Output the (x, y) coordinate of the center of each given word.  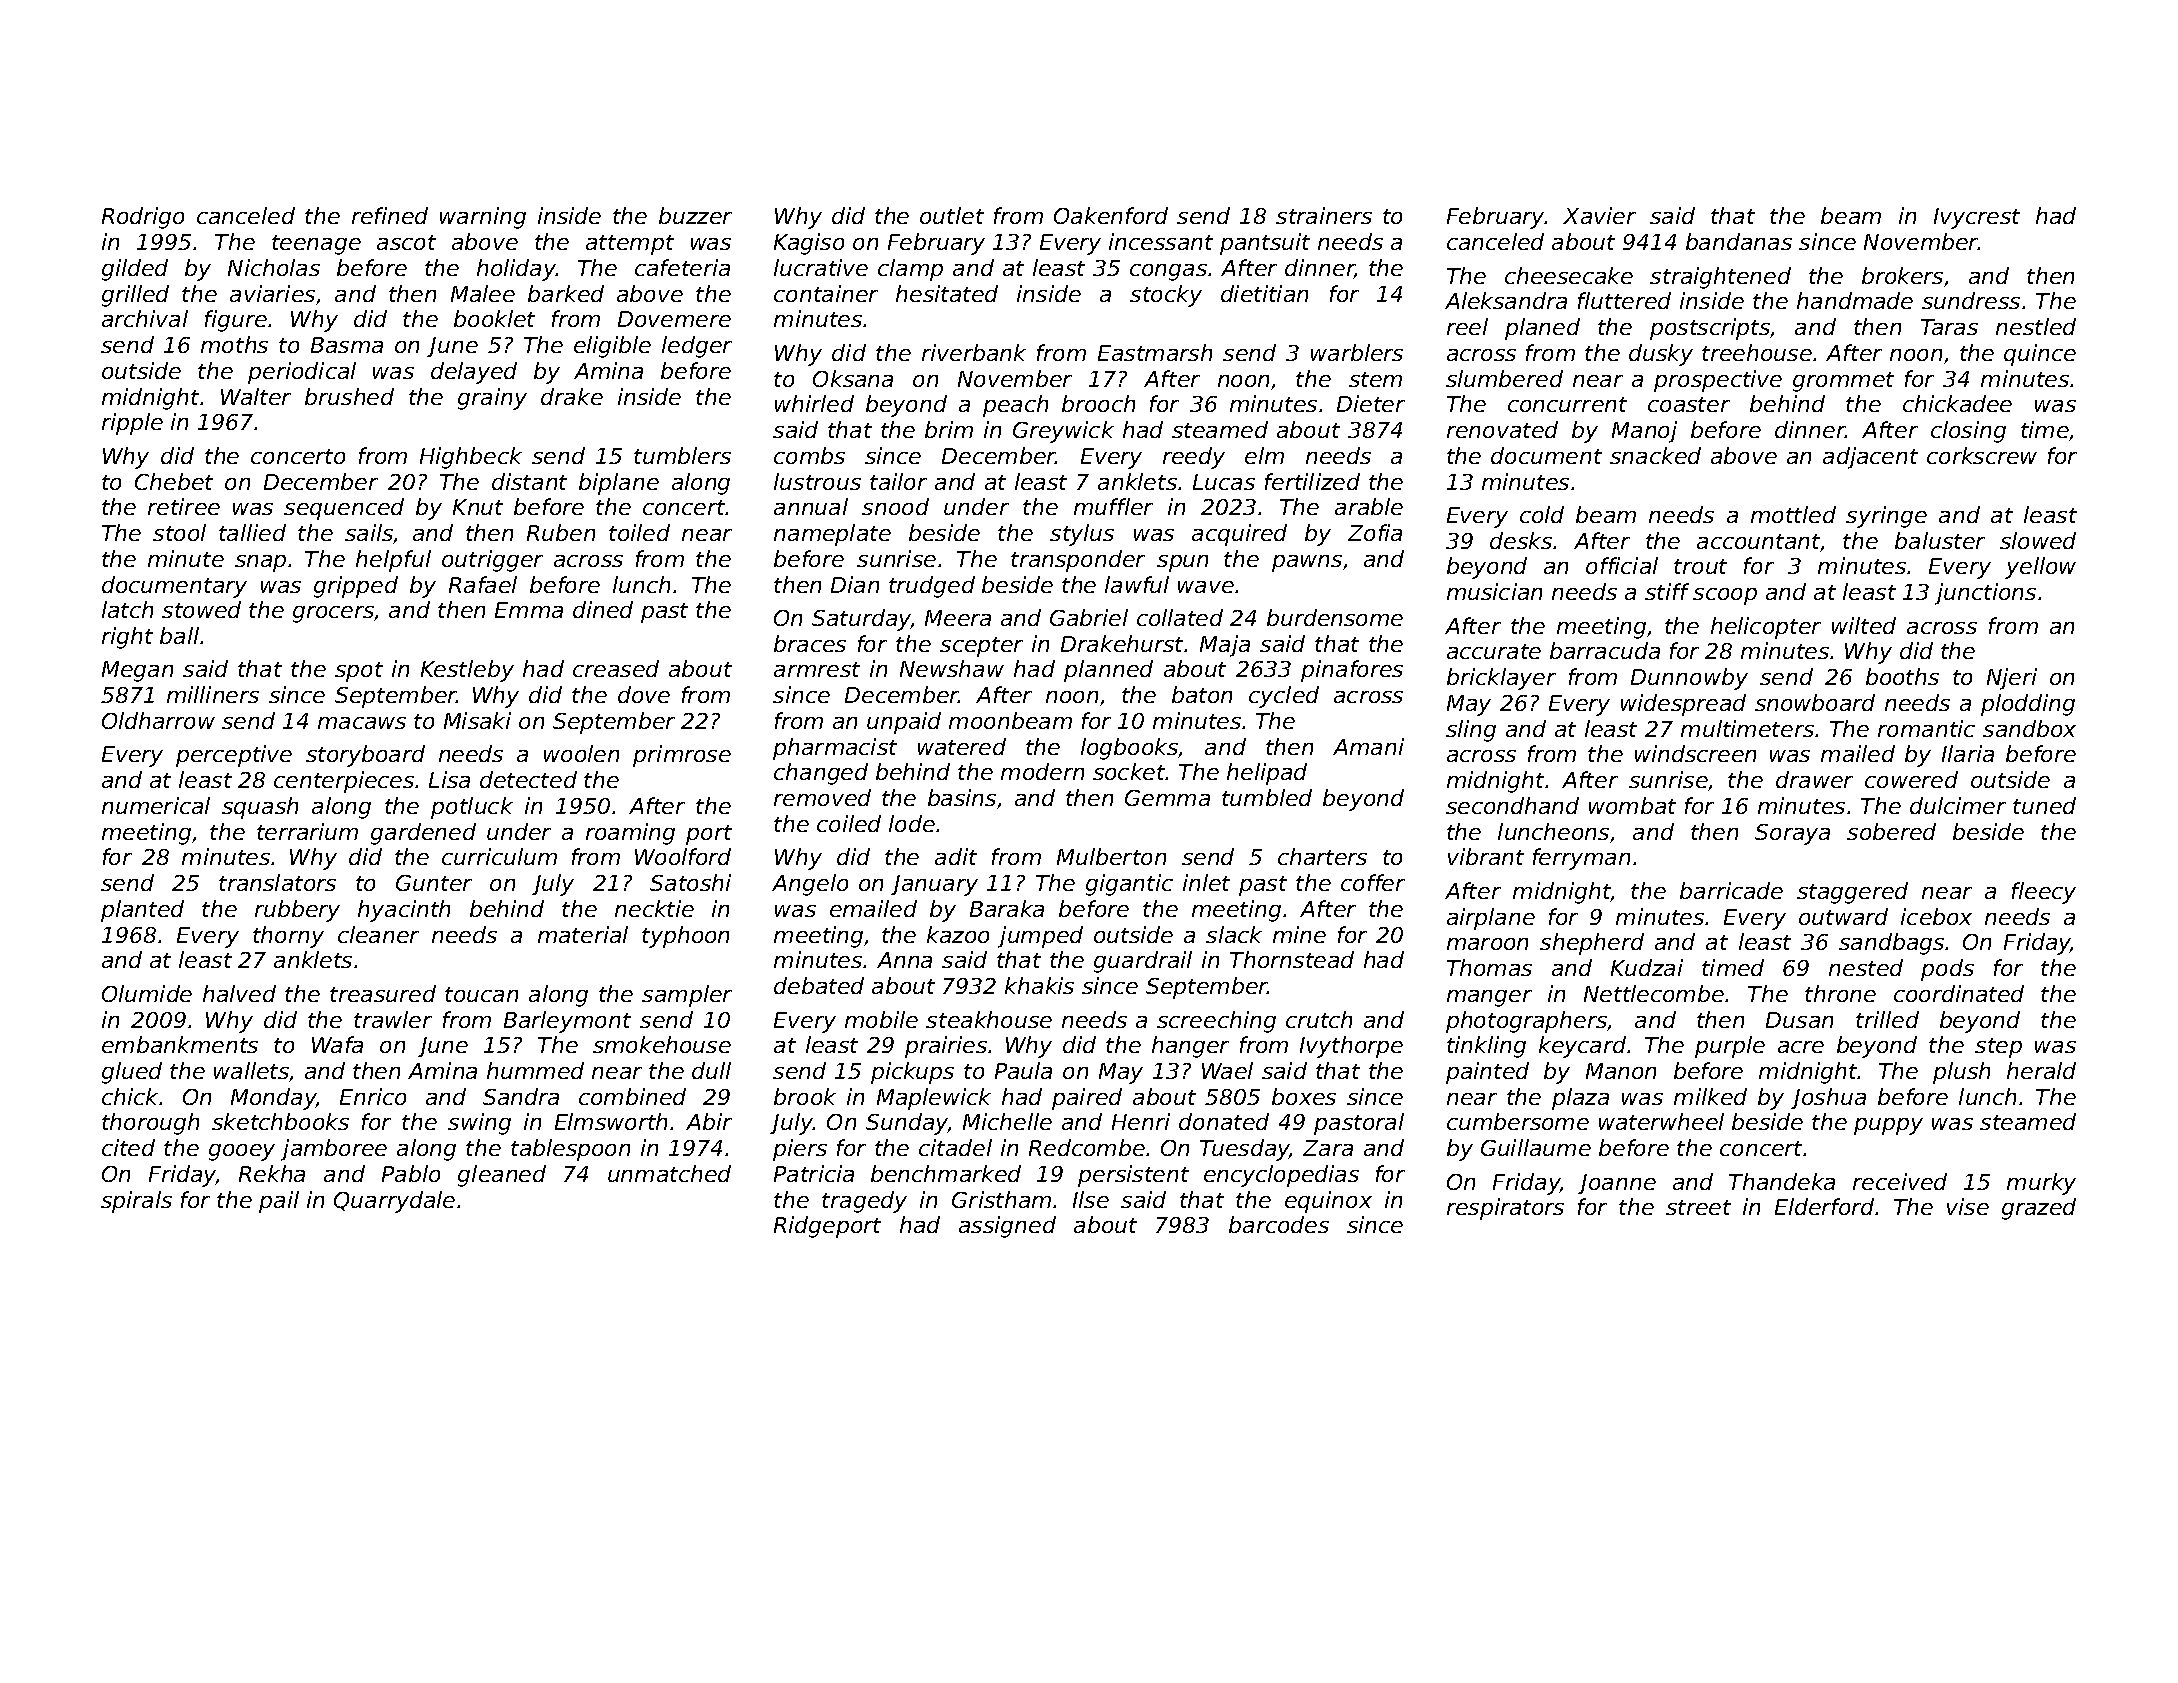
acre (1801, 1047)
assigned (1007, 1227)
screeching (1216, 1022)
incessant (1161, 241)
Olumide (147, 993)
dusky (1661, 355)
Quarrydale (394, 1202)
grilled (135, 296)
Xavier (1599, 215)
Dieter (1371, 403)
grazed (2039, 1209)
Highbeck (471, 458)
